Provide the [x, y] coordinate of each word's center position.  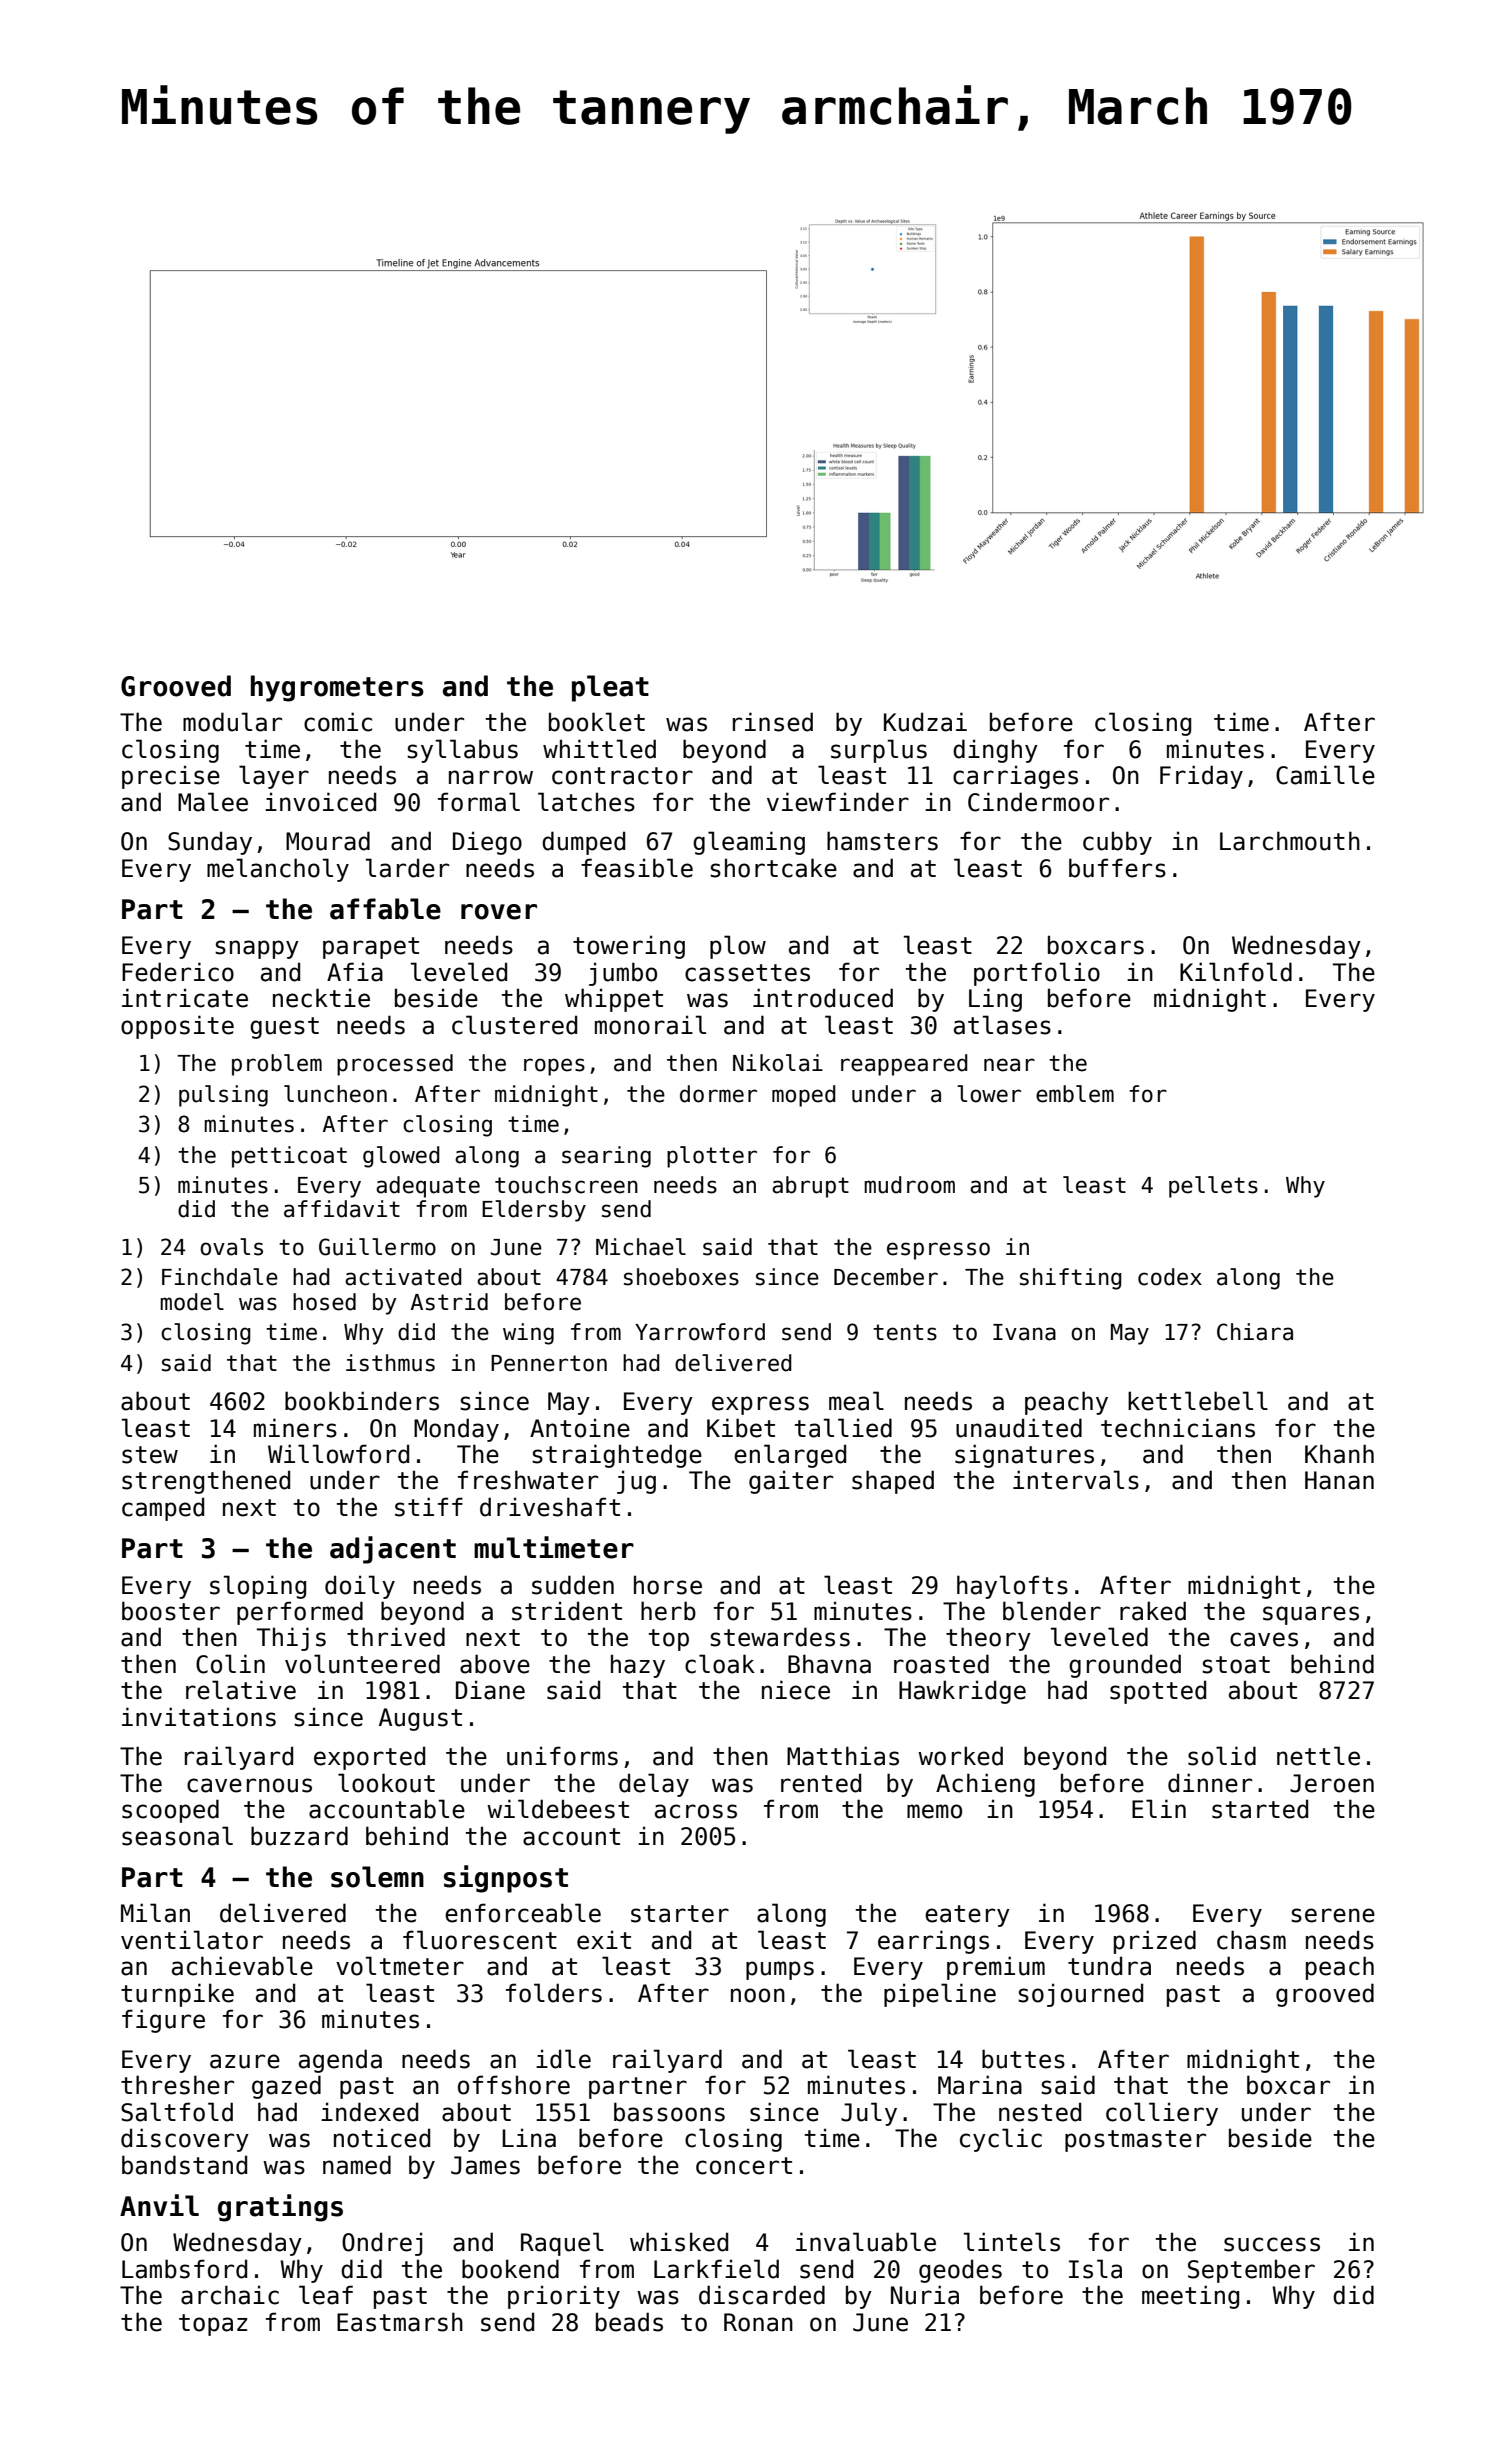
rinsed [773, 722]
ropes [554, 1067]
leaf [326, 2295]
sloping [258, 1587]
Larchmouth [1290, 841]
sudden [573, 1585]
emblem [1075, 1094]
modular [232, 722]
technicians [1178, 1428]
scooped [170, 1811]
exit [604, 1940]
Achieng [985, 1785]
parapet [371, 948]
